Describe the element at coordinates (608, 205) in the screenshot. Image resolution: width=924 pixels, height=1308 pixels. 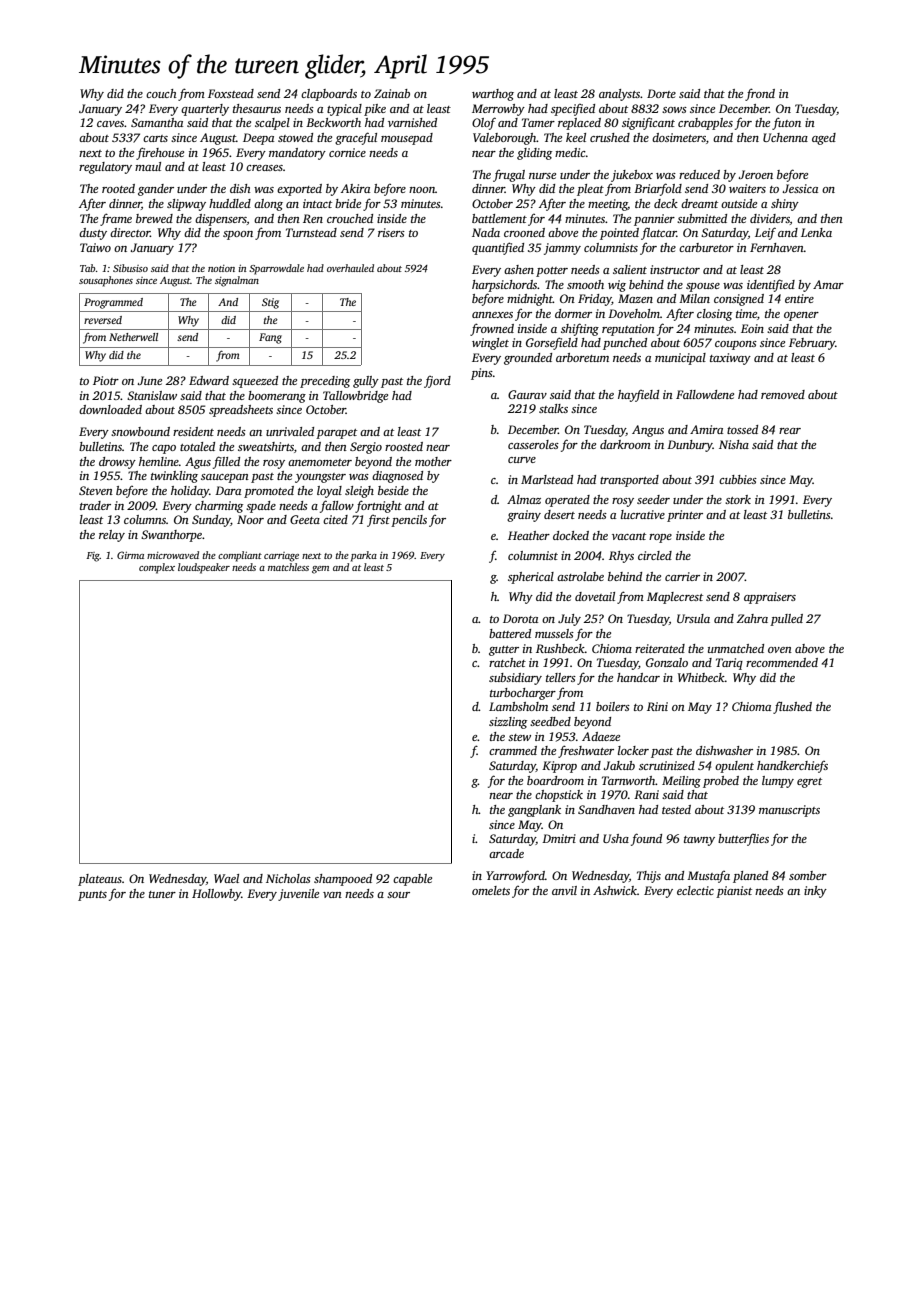
I see `meeting` at that location.
